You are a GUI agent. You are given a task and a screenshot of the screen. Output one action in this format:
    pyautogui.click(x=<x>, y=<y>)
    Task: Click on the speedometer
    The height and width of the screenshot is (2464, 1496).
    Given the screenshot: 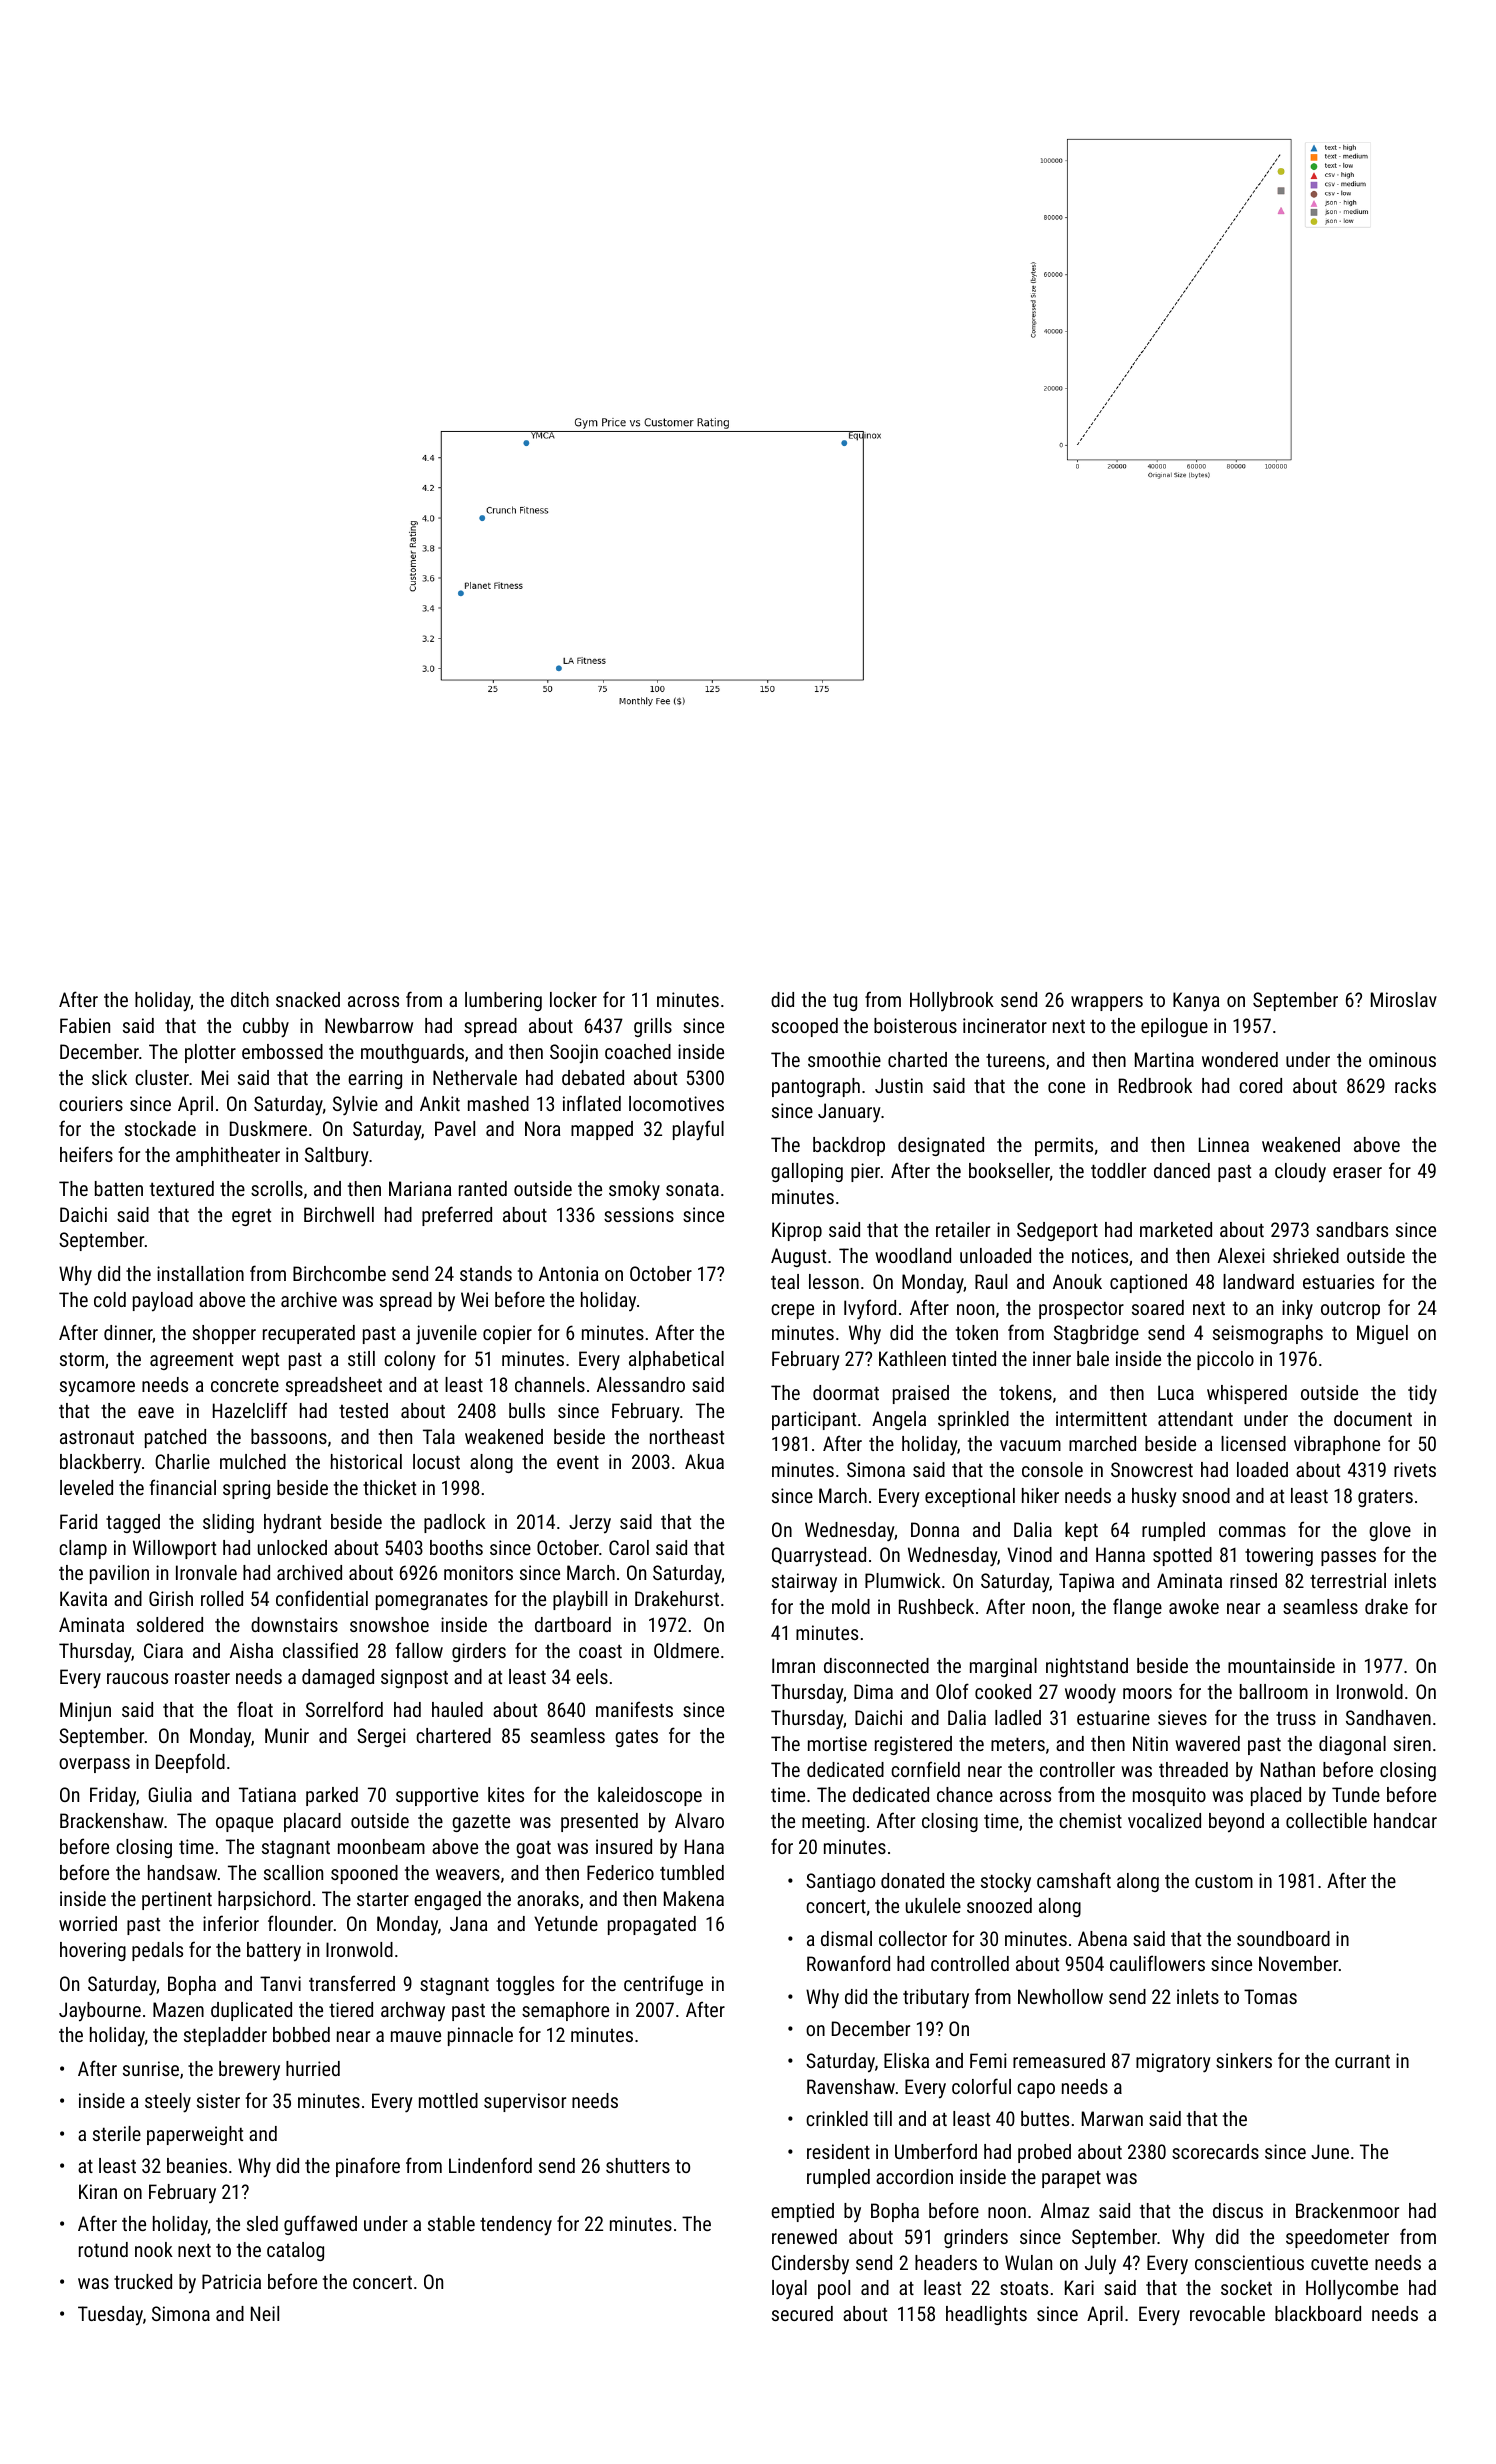 What is the action you would take?
    pyautogui.click(x=1337, y=2238)
